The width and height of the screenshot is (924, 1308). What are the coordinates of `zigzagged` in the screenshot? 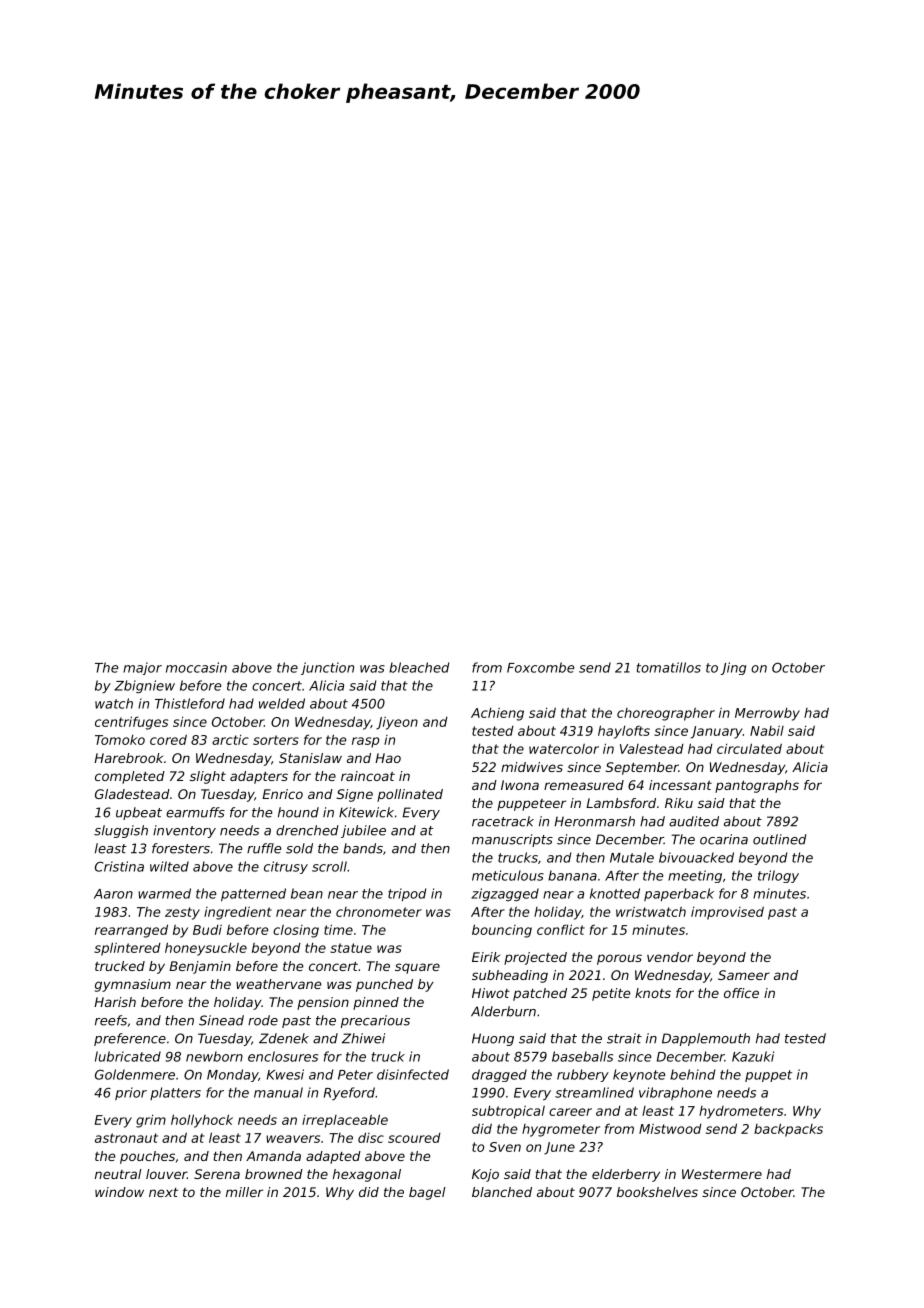 It's located at (505, 894).
